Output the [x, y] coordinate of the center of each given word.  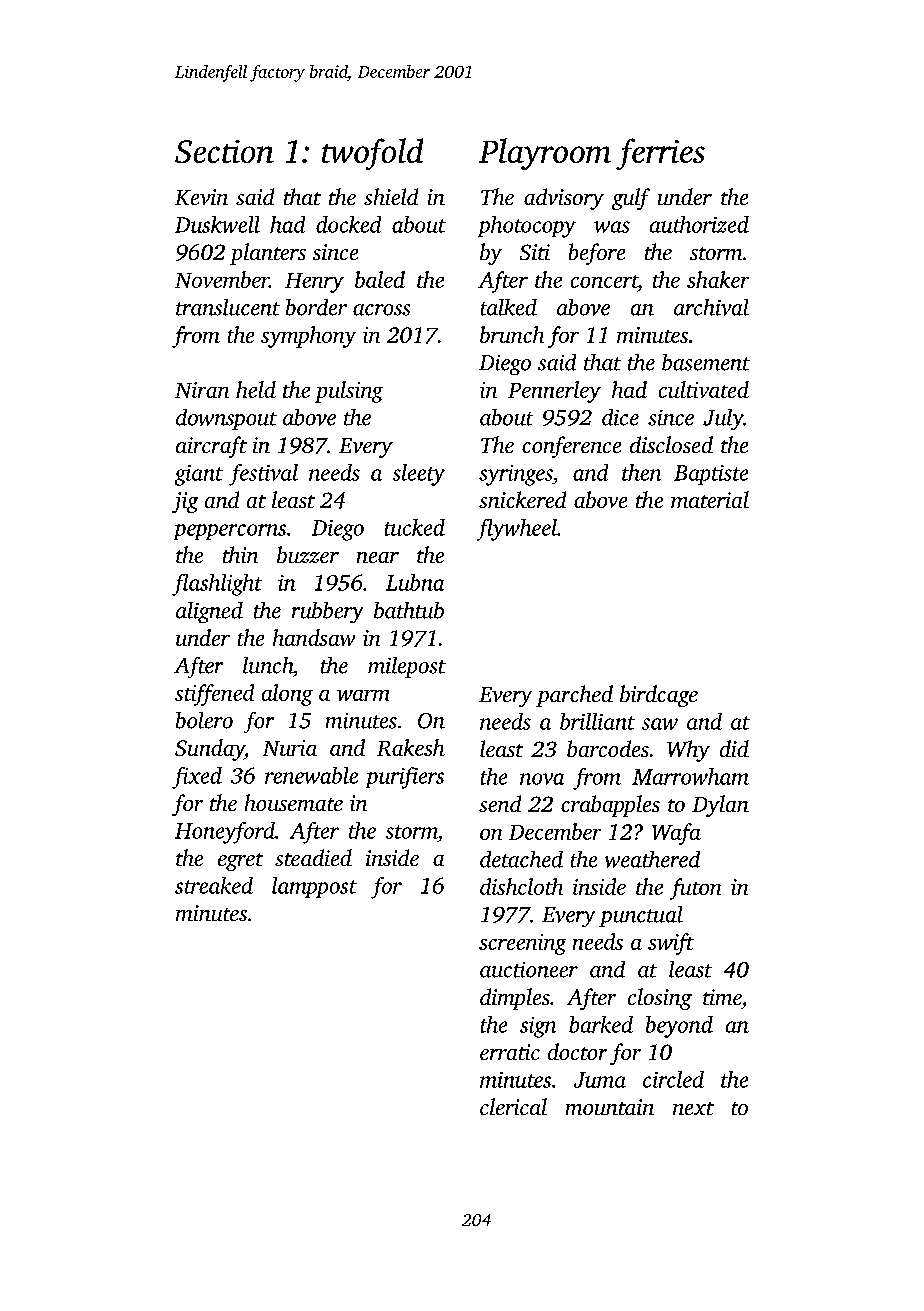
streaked [214, 885]
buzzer [308, 554]
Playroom [545, 154]
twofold [372, 154]
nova [542, 779]
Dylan [720, 806]
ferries [660, 154]
